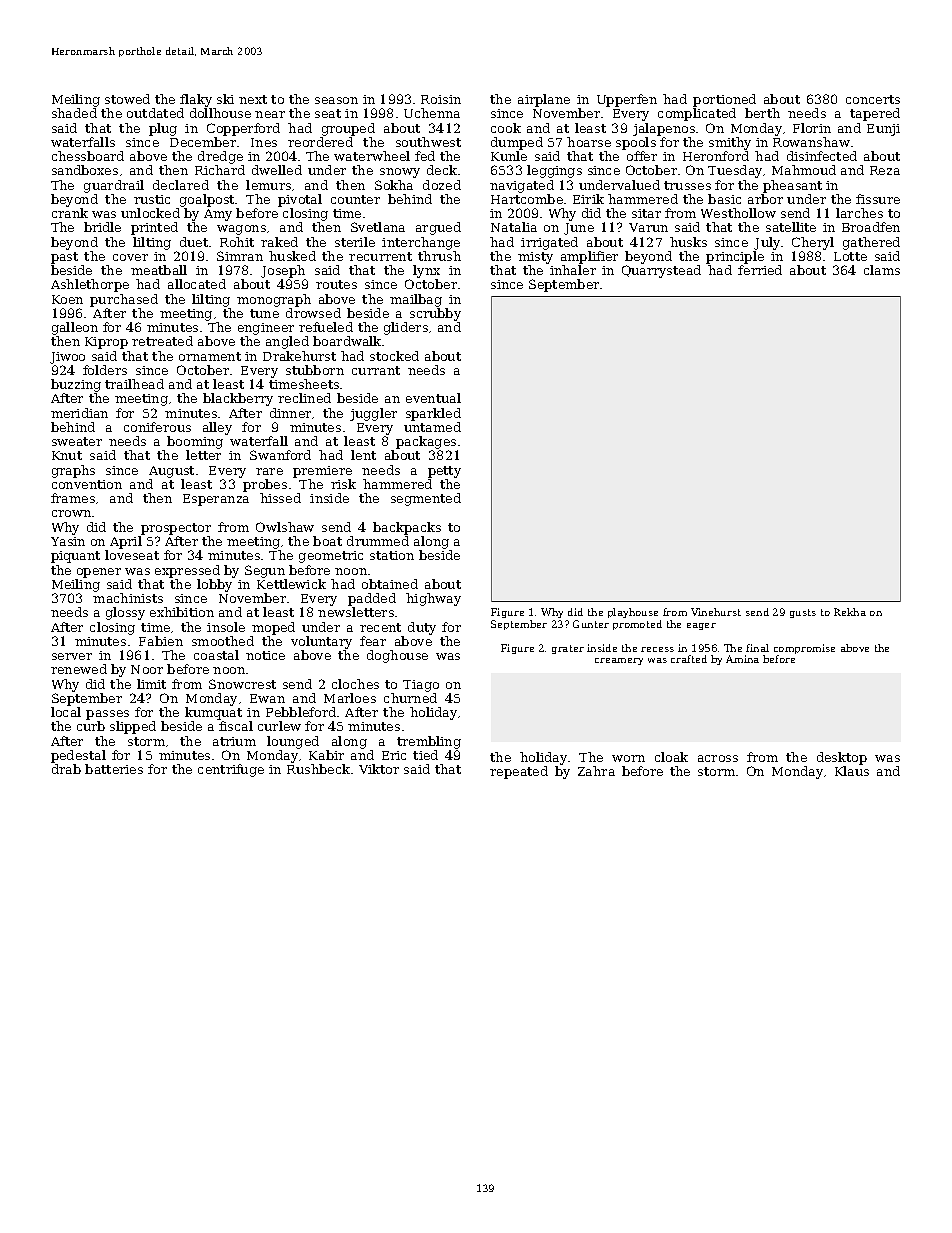  I want to click on meridian, so click(79, 413).
